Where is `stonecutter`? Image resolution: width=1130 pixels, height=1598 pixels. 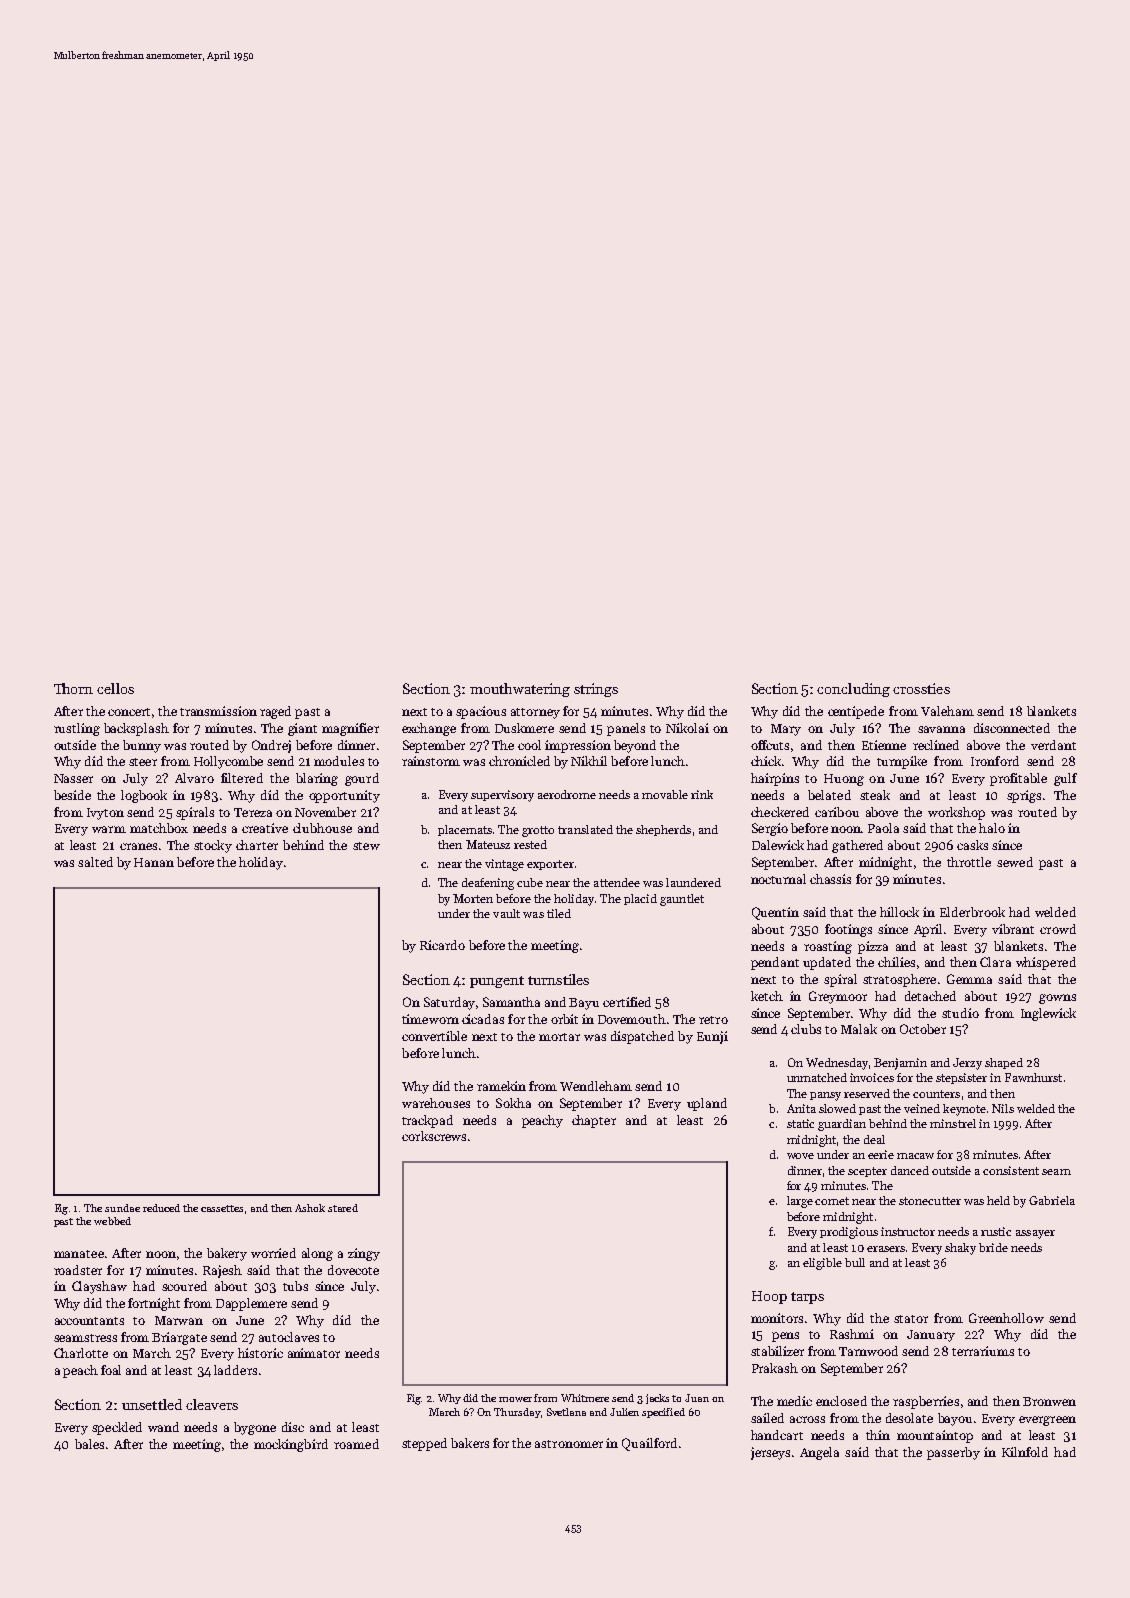
stonecutter is located at coordinates (930, 1201).
